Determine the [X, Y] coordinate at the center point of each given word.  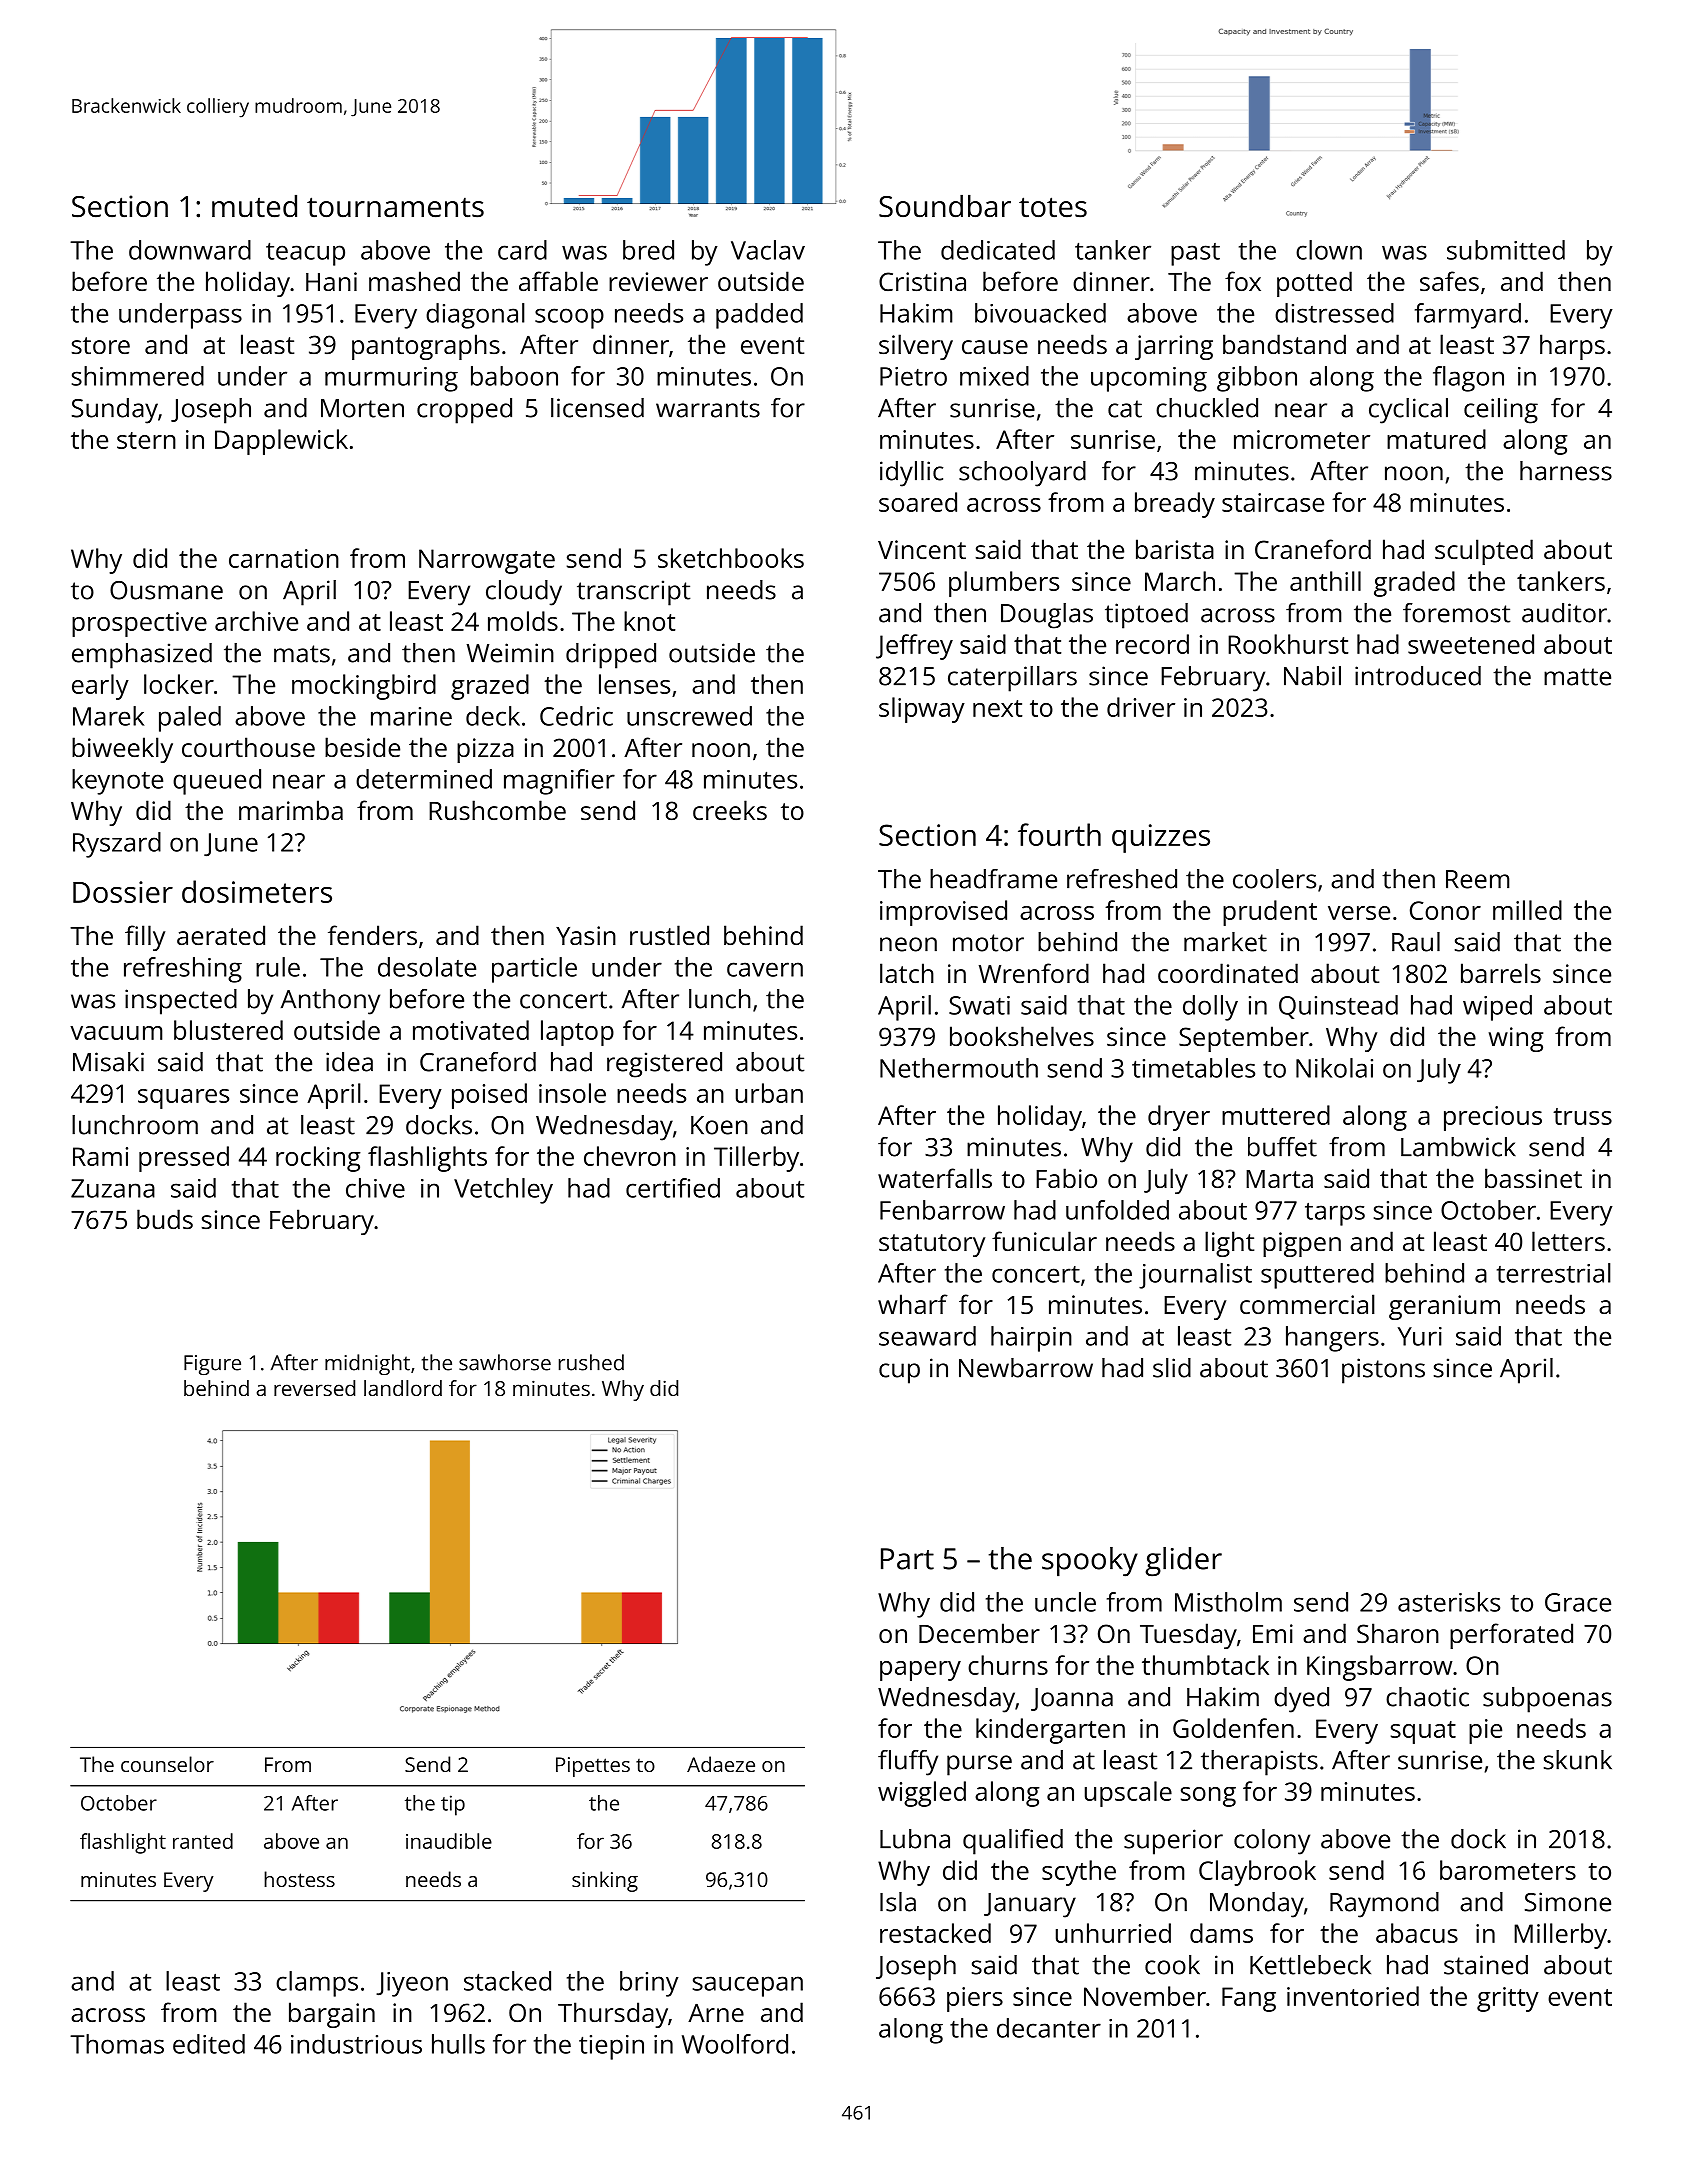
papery [920, 1671]
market [1225, 942]
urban [769, 1093]
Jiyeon [412, 1984]
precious [1493, 1118]
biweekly [122, 750]
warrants [708, 409]
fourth [1059, 834]
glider [1183, 1562]
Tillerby [756, 1159]
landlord [403, 1388]
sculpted [1484, 552]
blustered [228, 1030]
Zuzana [113, 1188]
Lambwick [1458, 1147]
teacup [305, 254]
